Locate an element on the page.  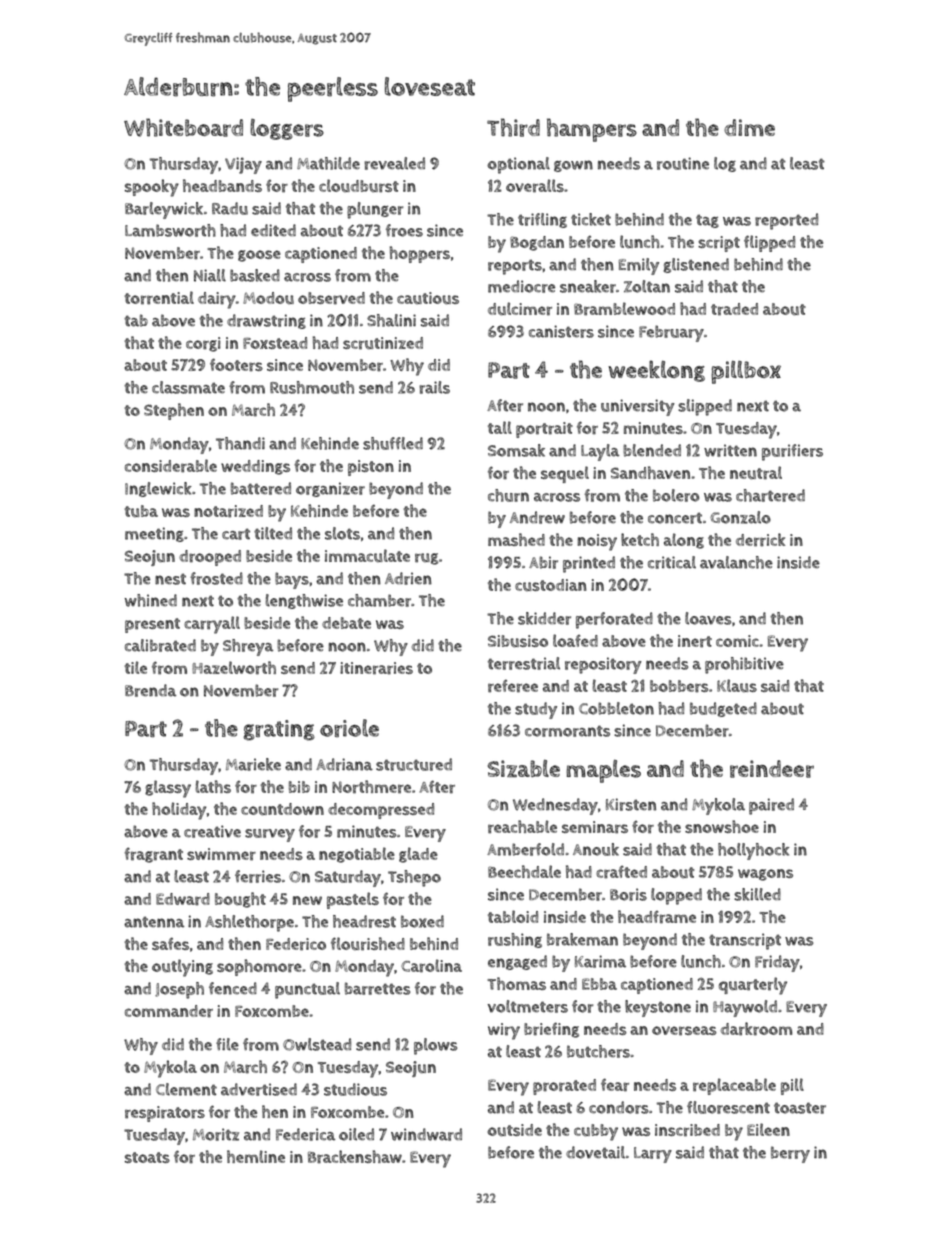
antenna is located at coordinates (154, 922).
